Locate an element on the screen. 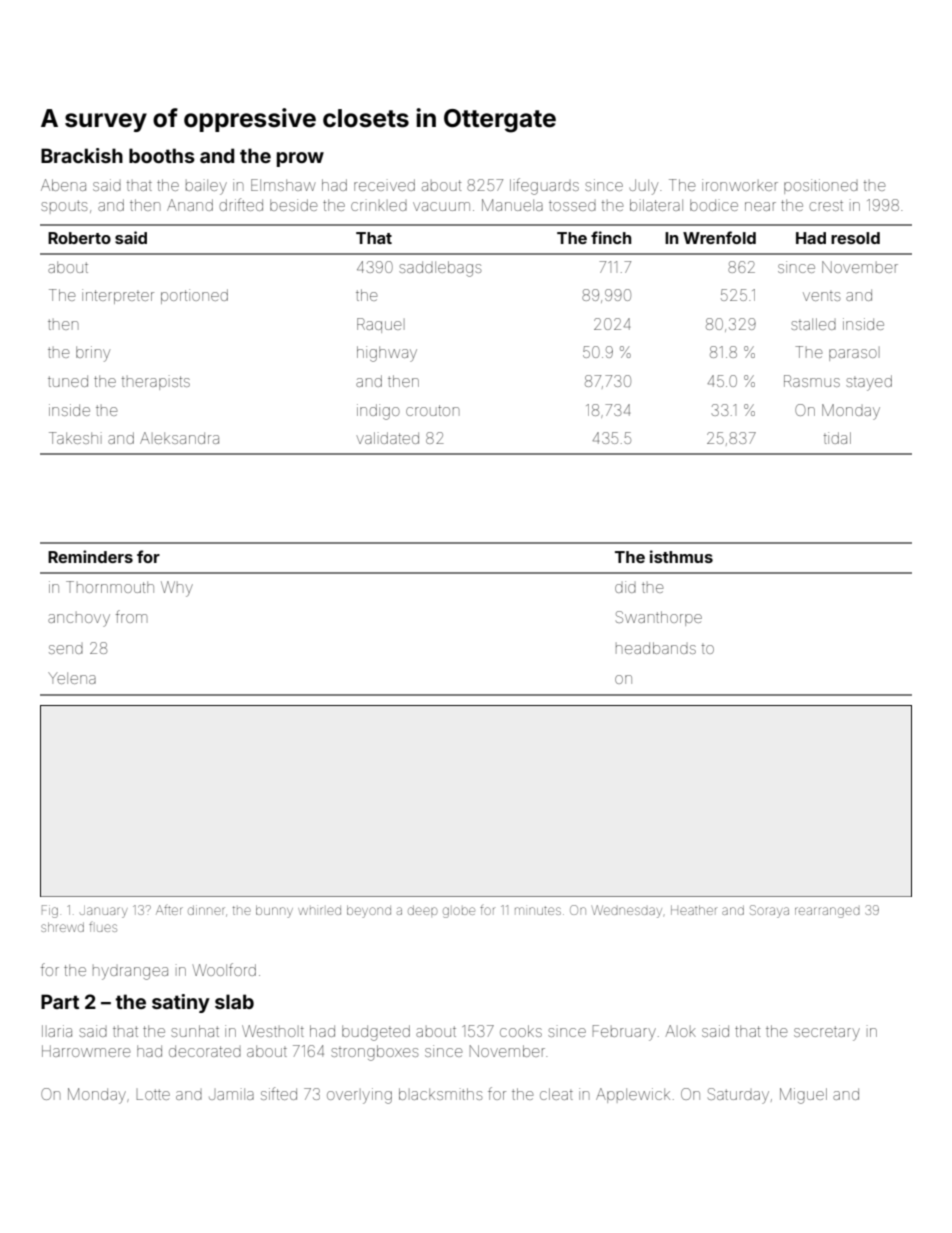  Manuela is located at coordinates (512, 205).
